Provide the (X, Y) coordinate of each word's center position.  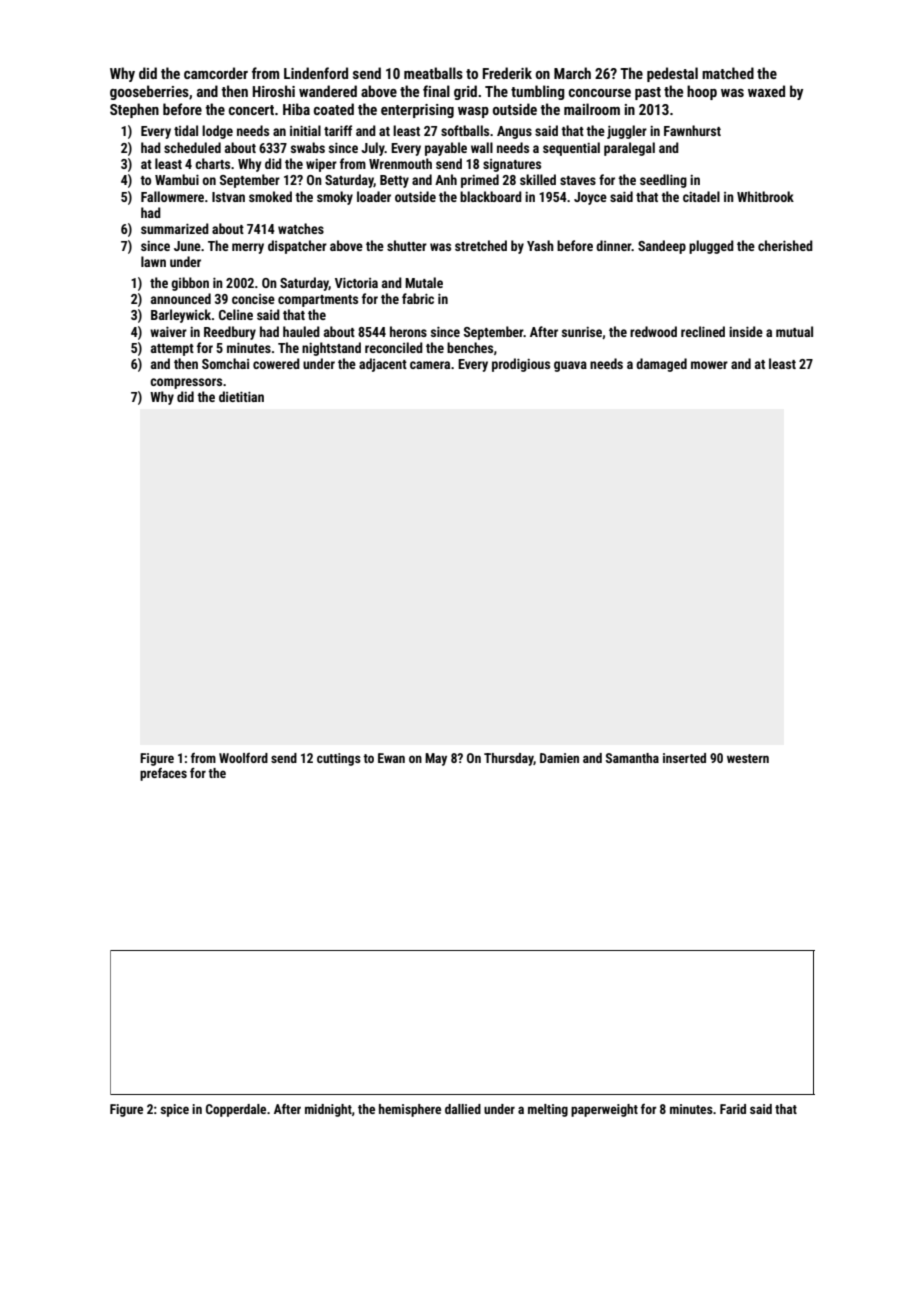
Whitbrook (765, 196)
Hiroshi (274, 91)
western (748, 758)
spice (175, 1110)
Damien (559, 758)
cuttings (339, 759)
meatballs (433, 73)
